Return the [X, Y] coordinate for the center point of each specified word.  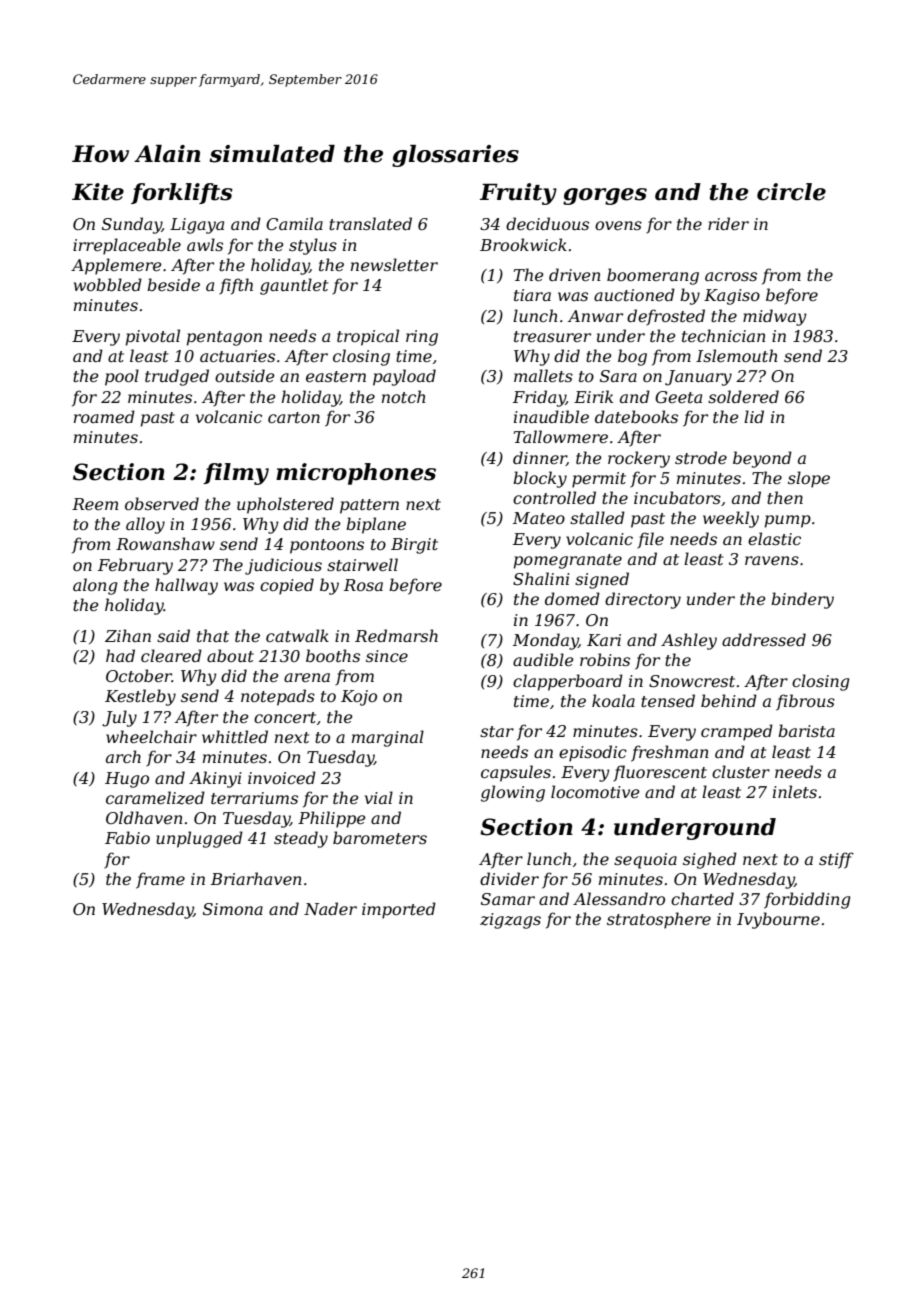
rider [728, 223]
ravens [772, 560]
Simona [233, 909]
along [95, 586]
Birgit [414, 546]
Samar [508, 899]
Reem [95, 504]
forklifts [182, 193]
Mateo [539, 518]
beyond [762, 459]
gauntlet [294, 286]
